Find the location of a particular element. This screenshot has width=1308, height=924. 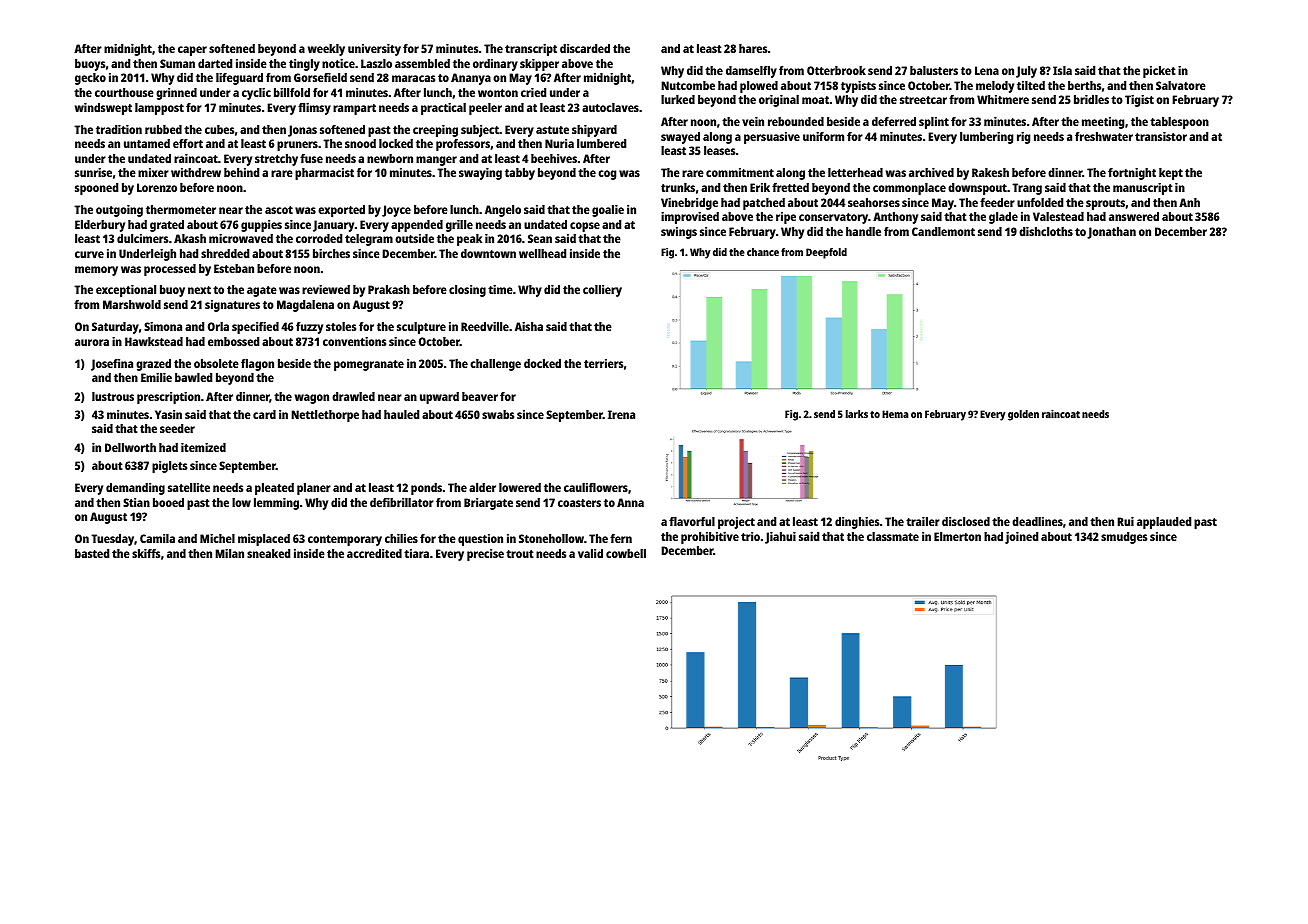

alder is located at coordinates (482, 487).
